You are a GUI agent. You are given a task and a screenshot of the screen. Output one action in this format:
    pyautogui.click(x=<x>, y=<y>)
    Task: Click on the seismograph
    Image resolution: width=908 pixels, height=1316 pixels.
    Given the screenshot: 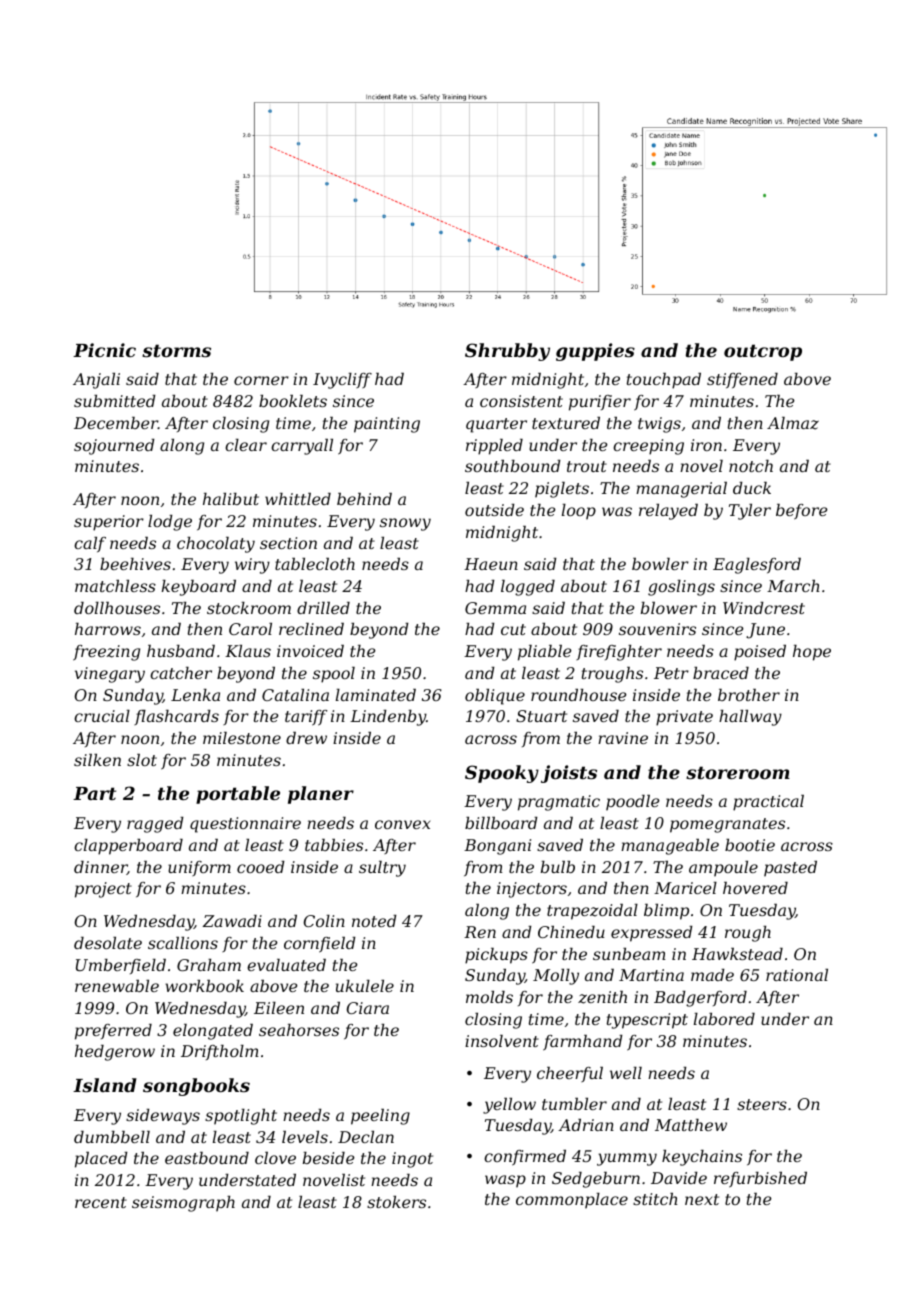 What is the action you would take?
    pyautogui.click(x=183, y=1204)
